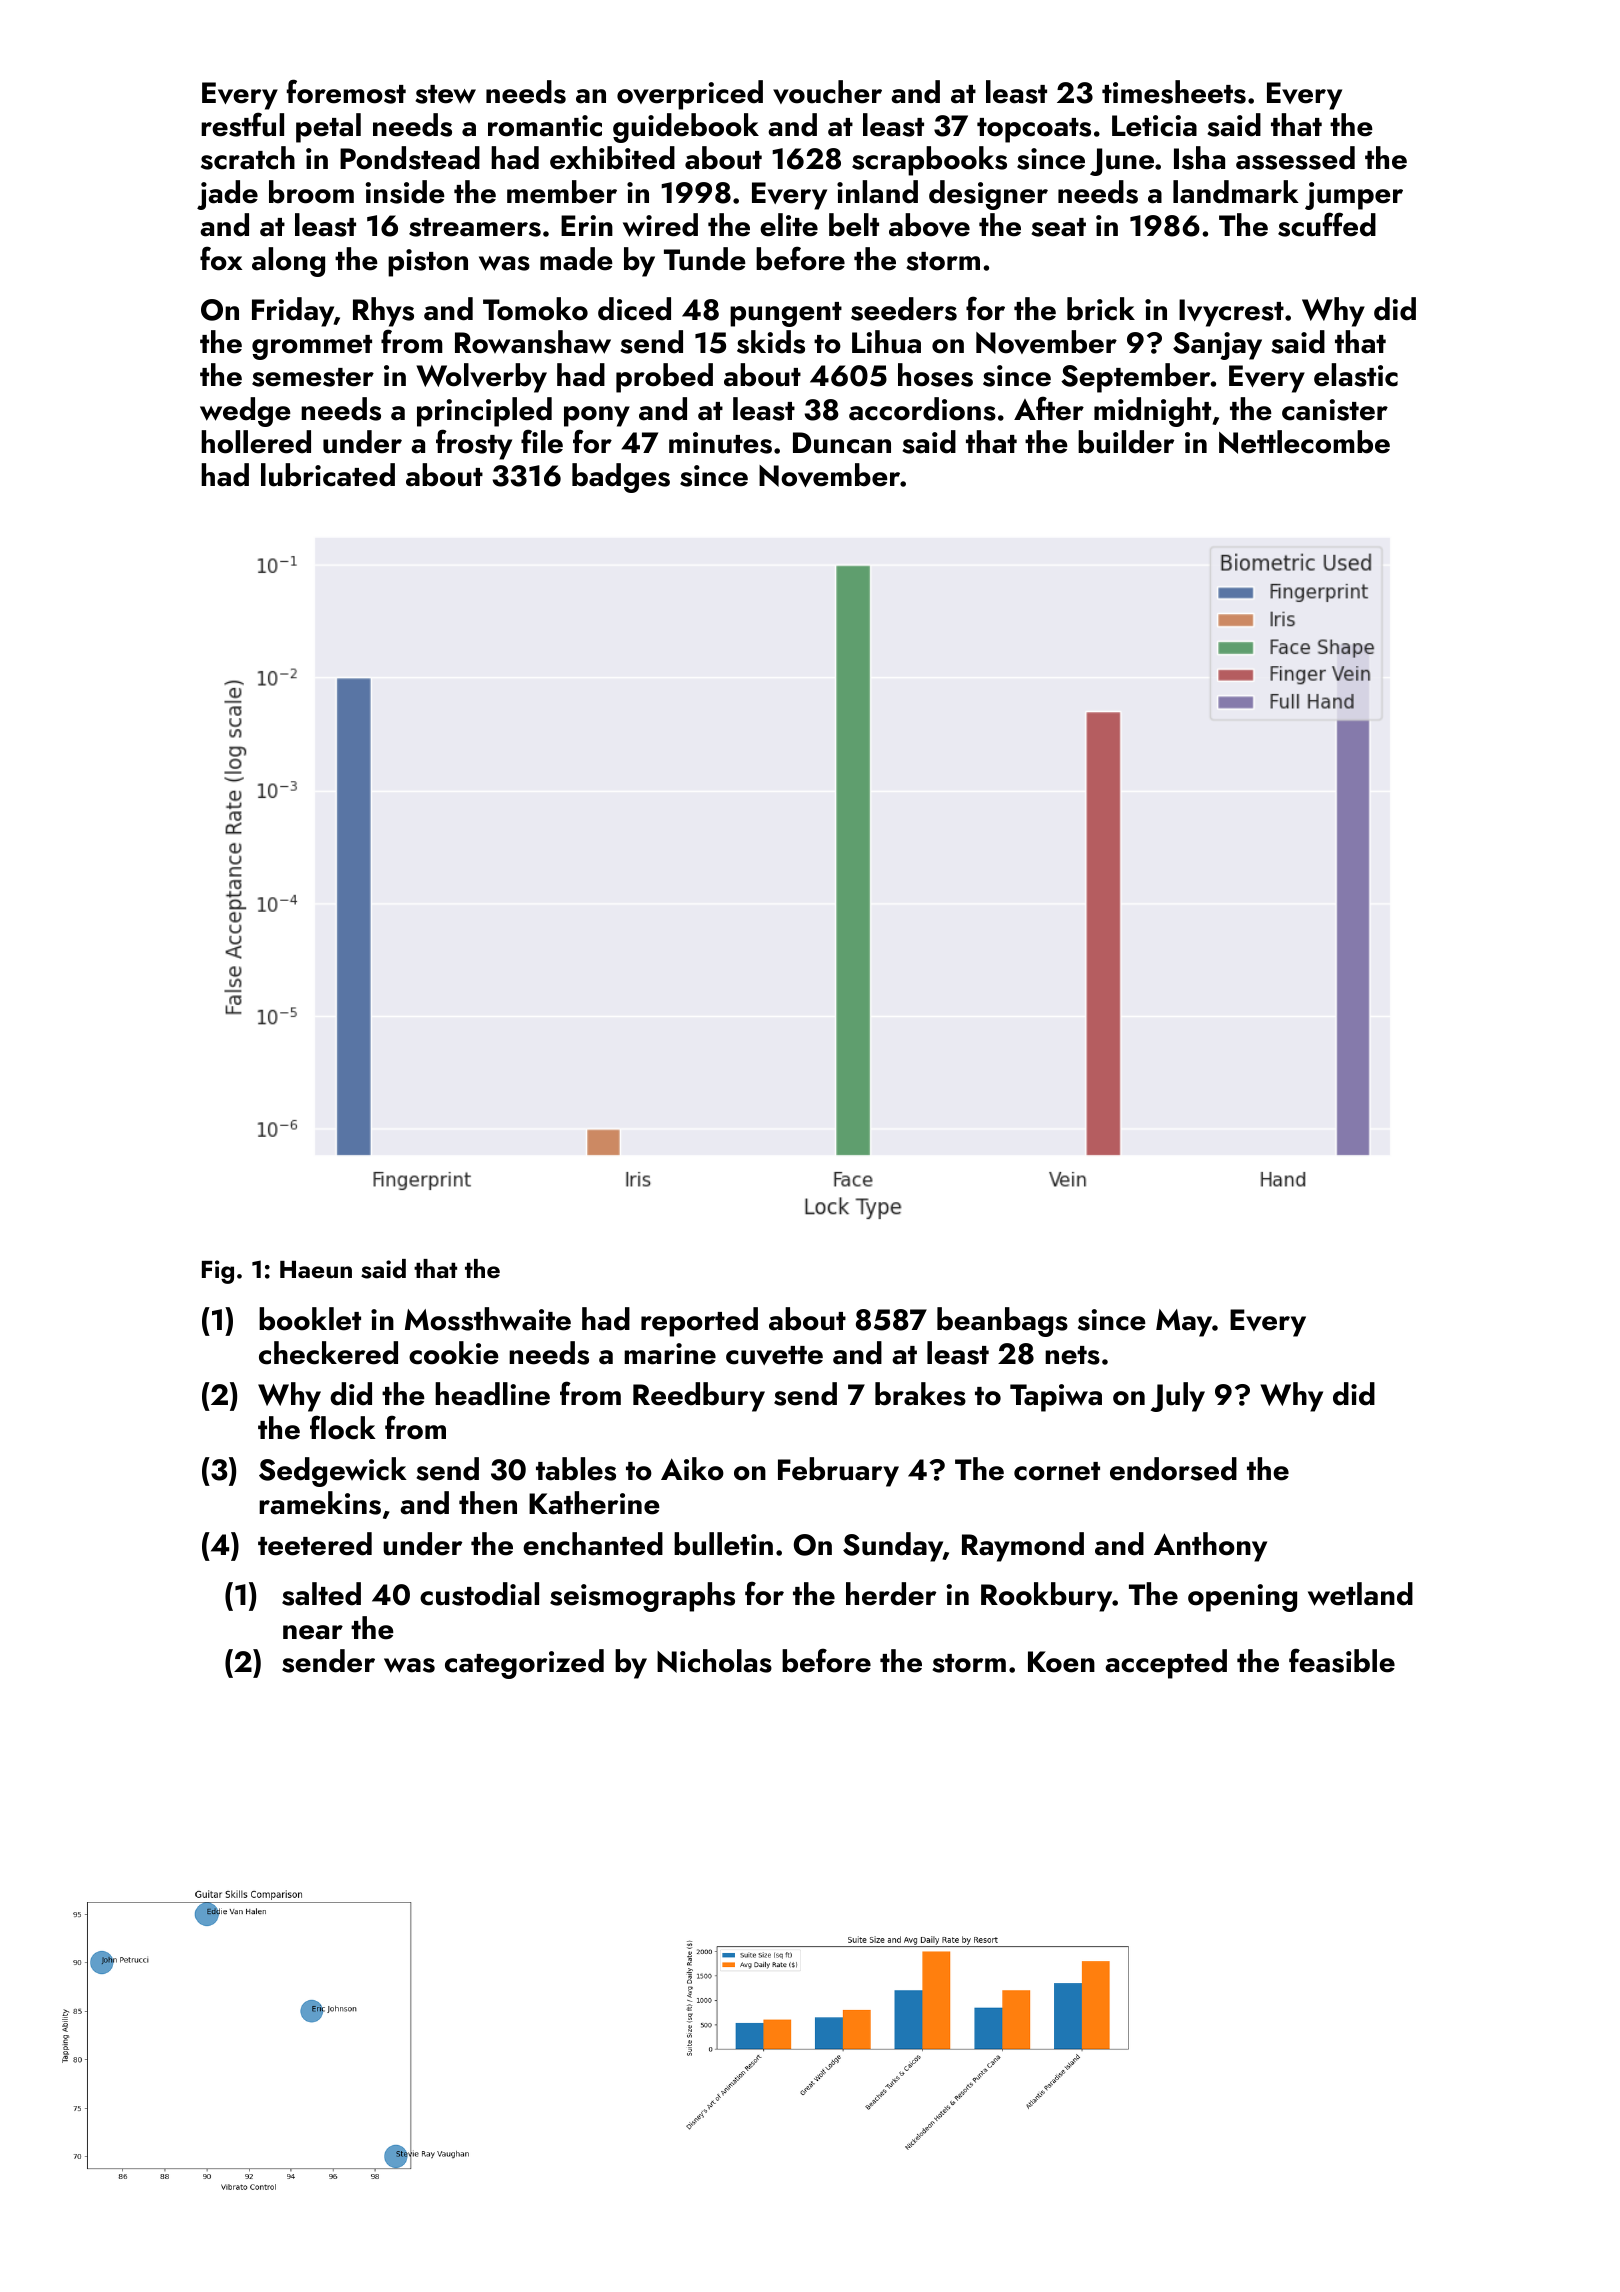 The image size is (1620, 2292). What do you see at coordinates (1002, 1322) in the image?
I see `beanbags` at bounding box center [1002, 1322].
